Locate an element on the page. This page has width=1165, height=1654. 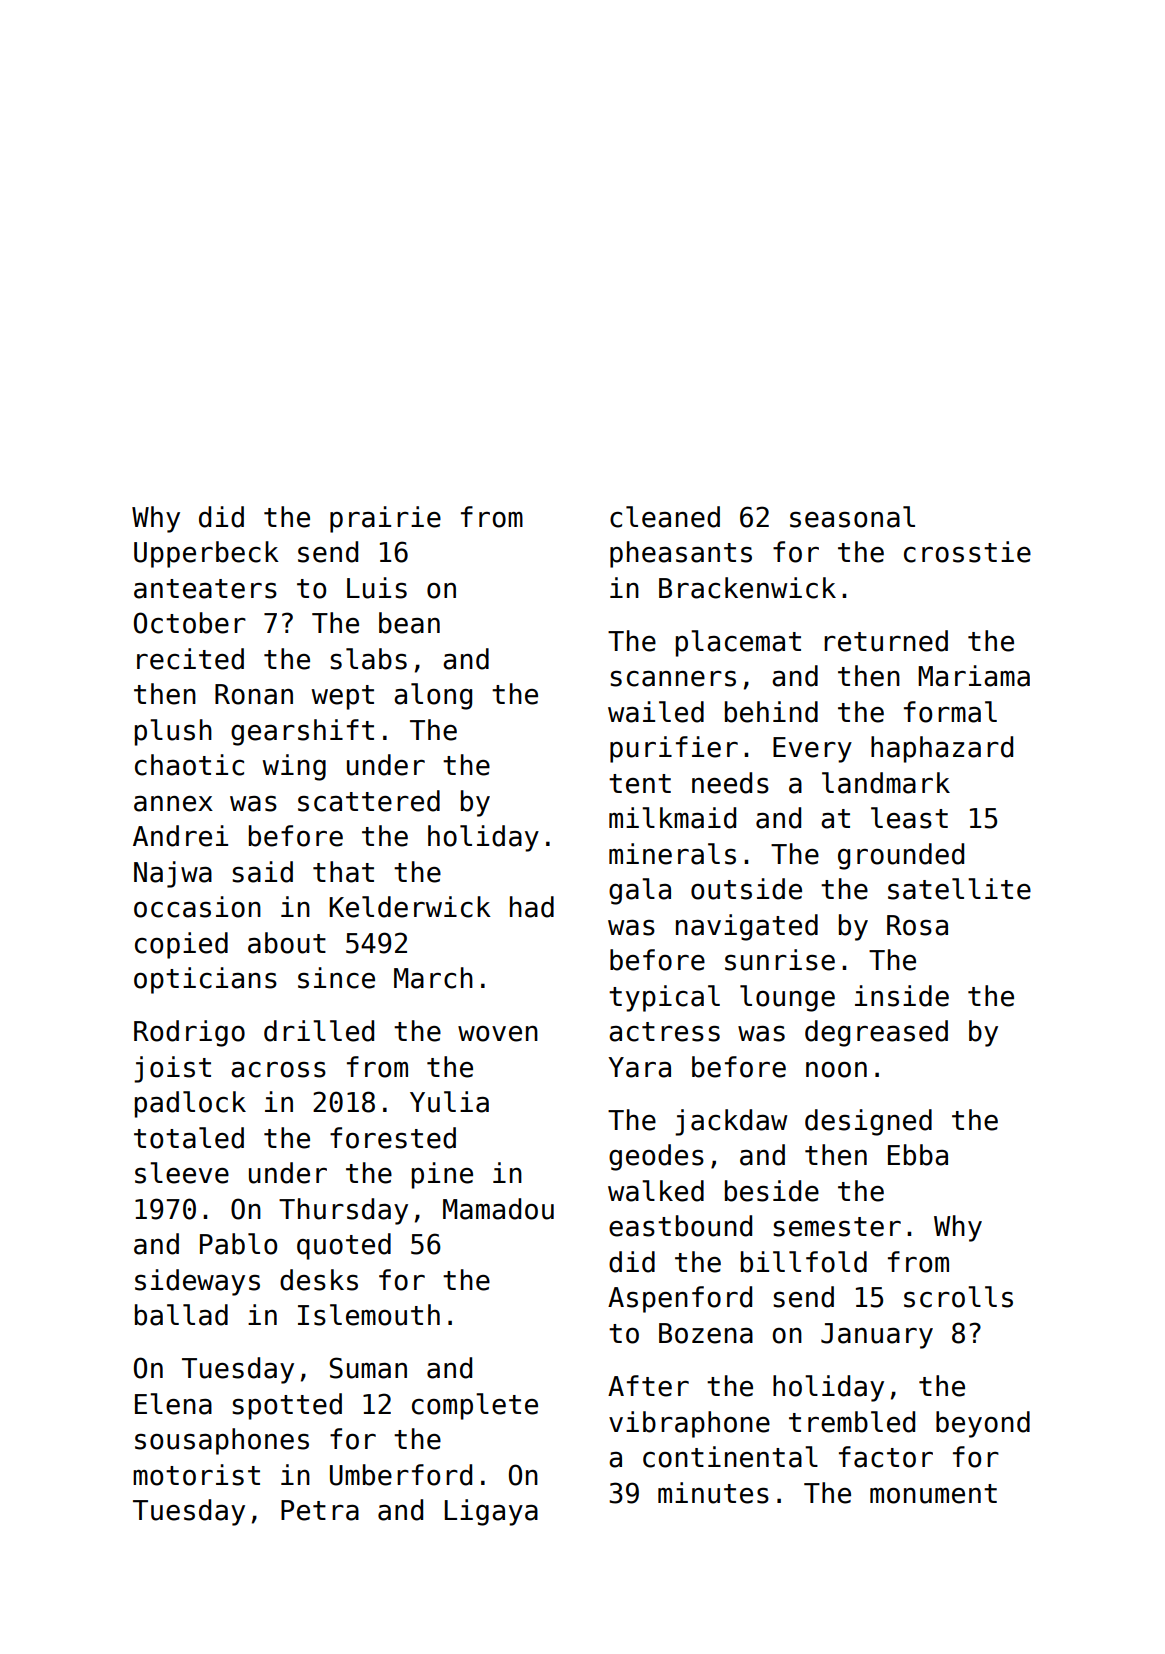
since is located at coordinates (336, 978).
